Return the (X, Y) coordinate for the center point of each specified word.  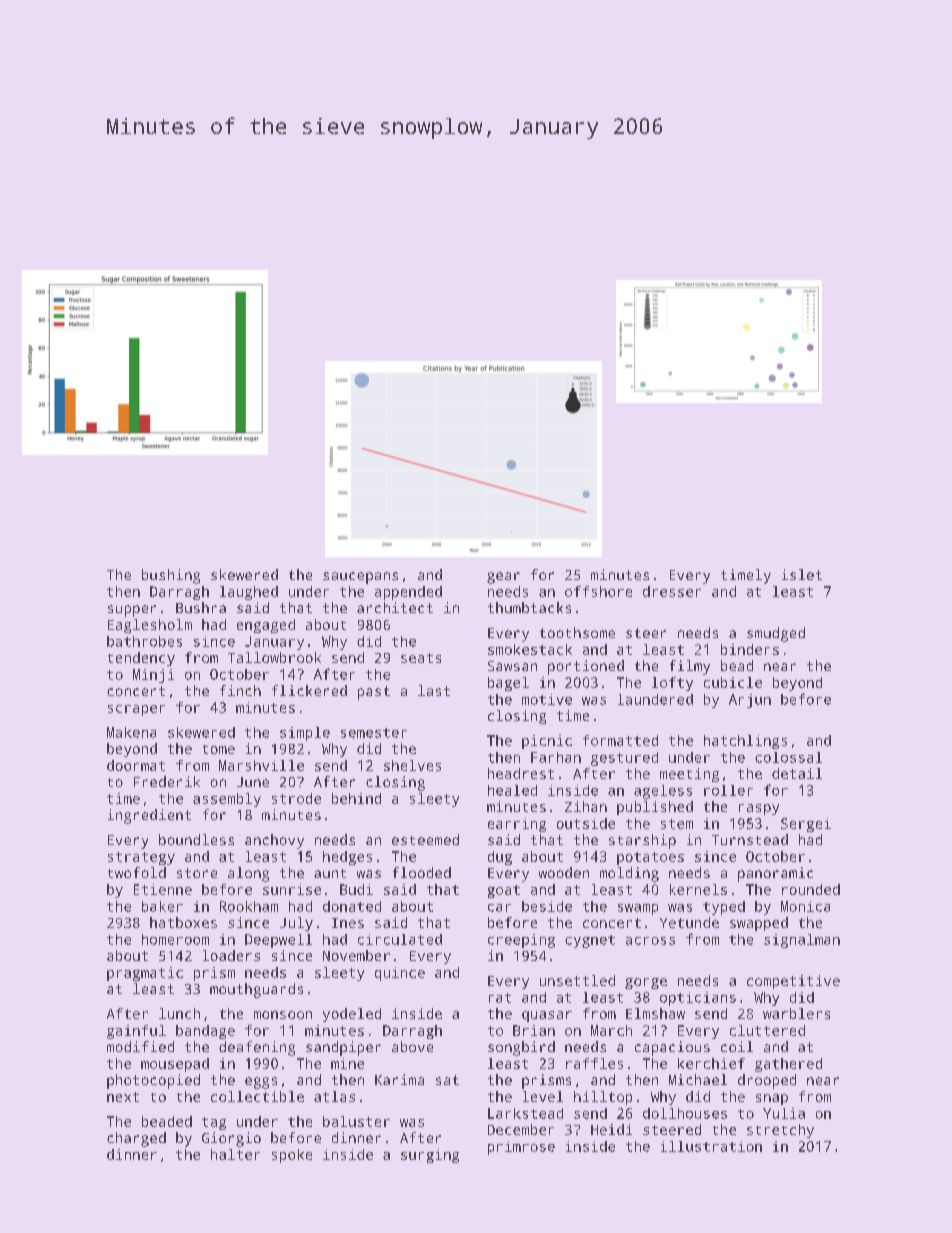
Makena (131, 732)
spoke (292, 1156)
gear (503, 578)
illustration (711, 1146)
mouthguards (256, 990)
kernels (698, 889)
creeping (521, 941)
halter (235, 1154)
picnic (547, 742)
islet (802, 574)
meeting (689, 775)
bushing (171, 576)
